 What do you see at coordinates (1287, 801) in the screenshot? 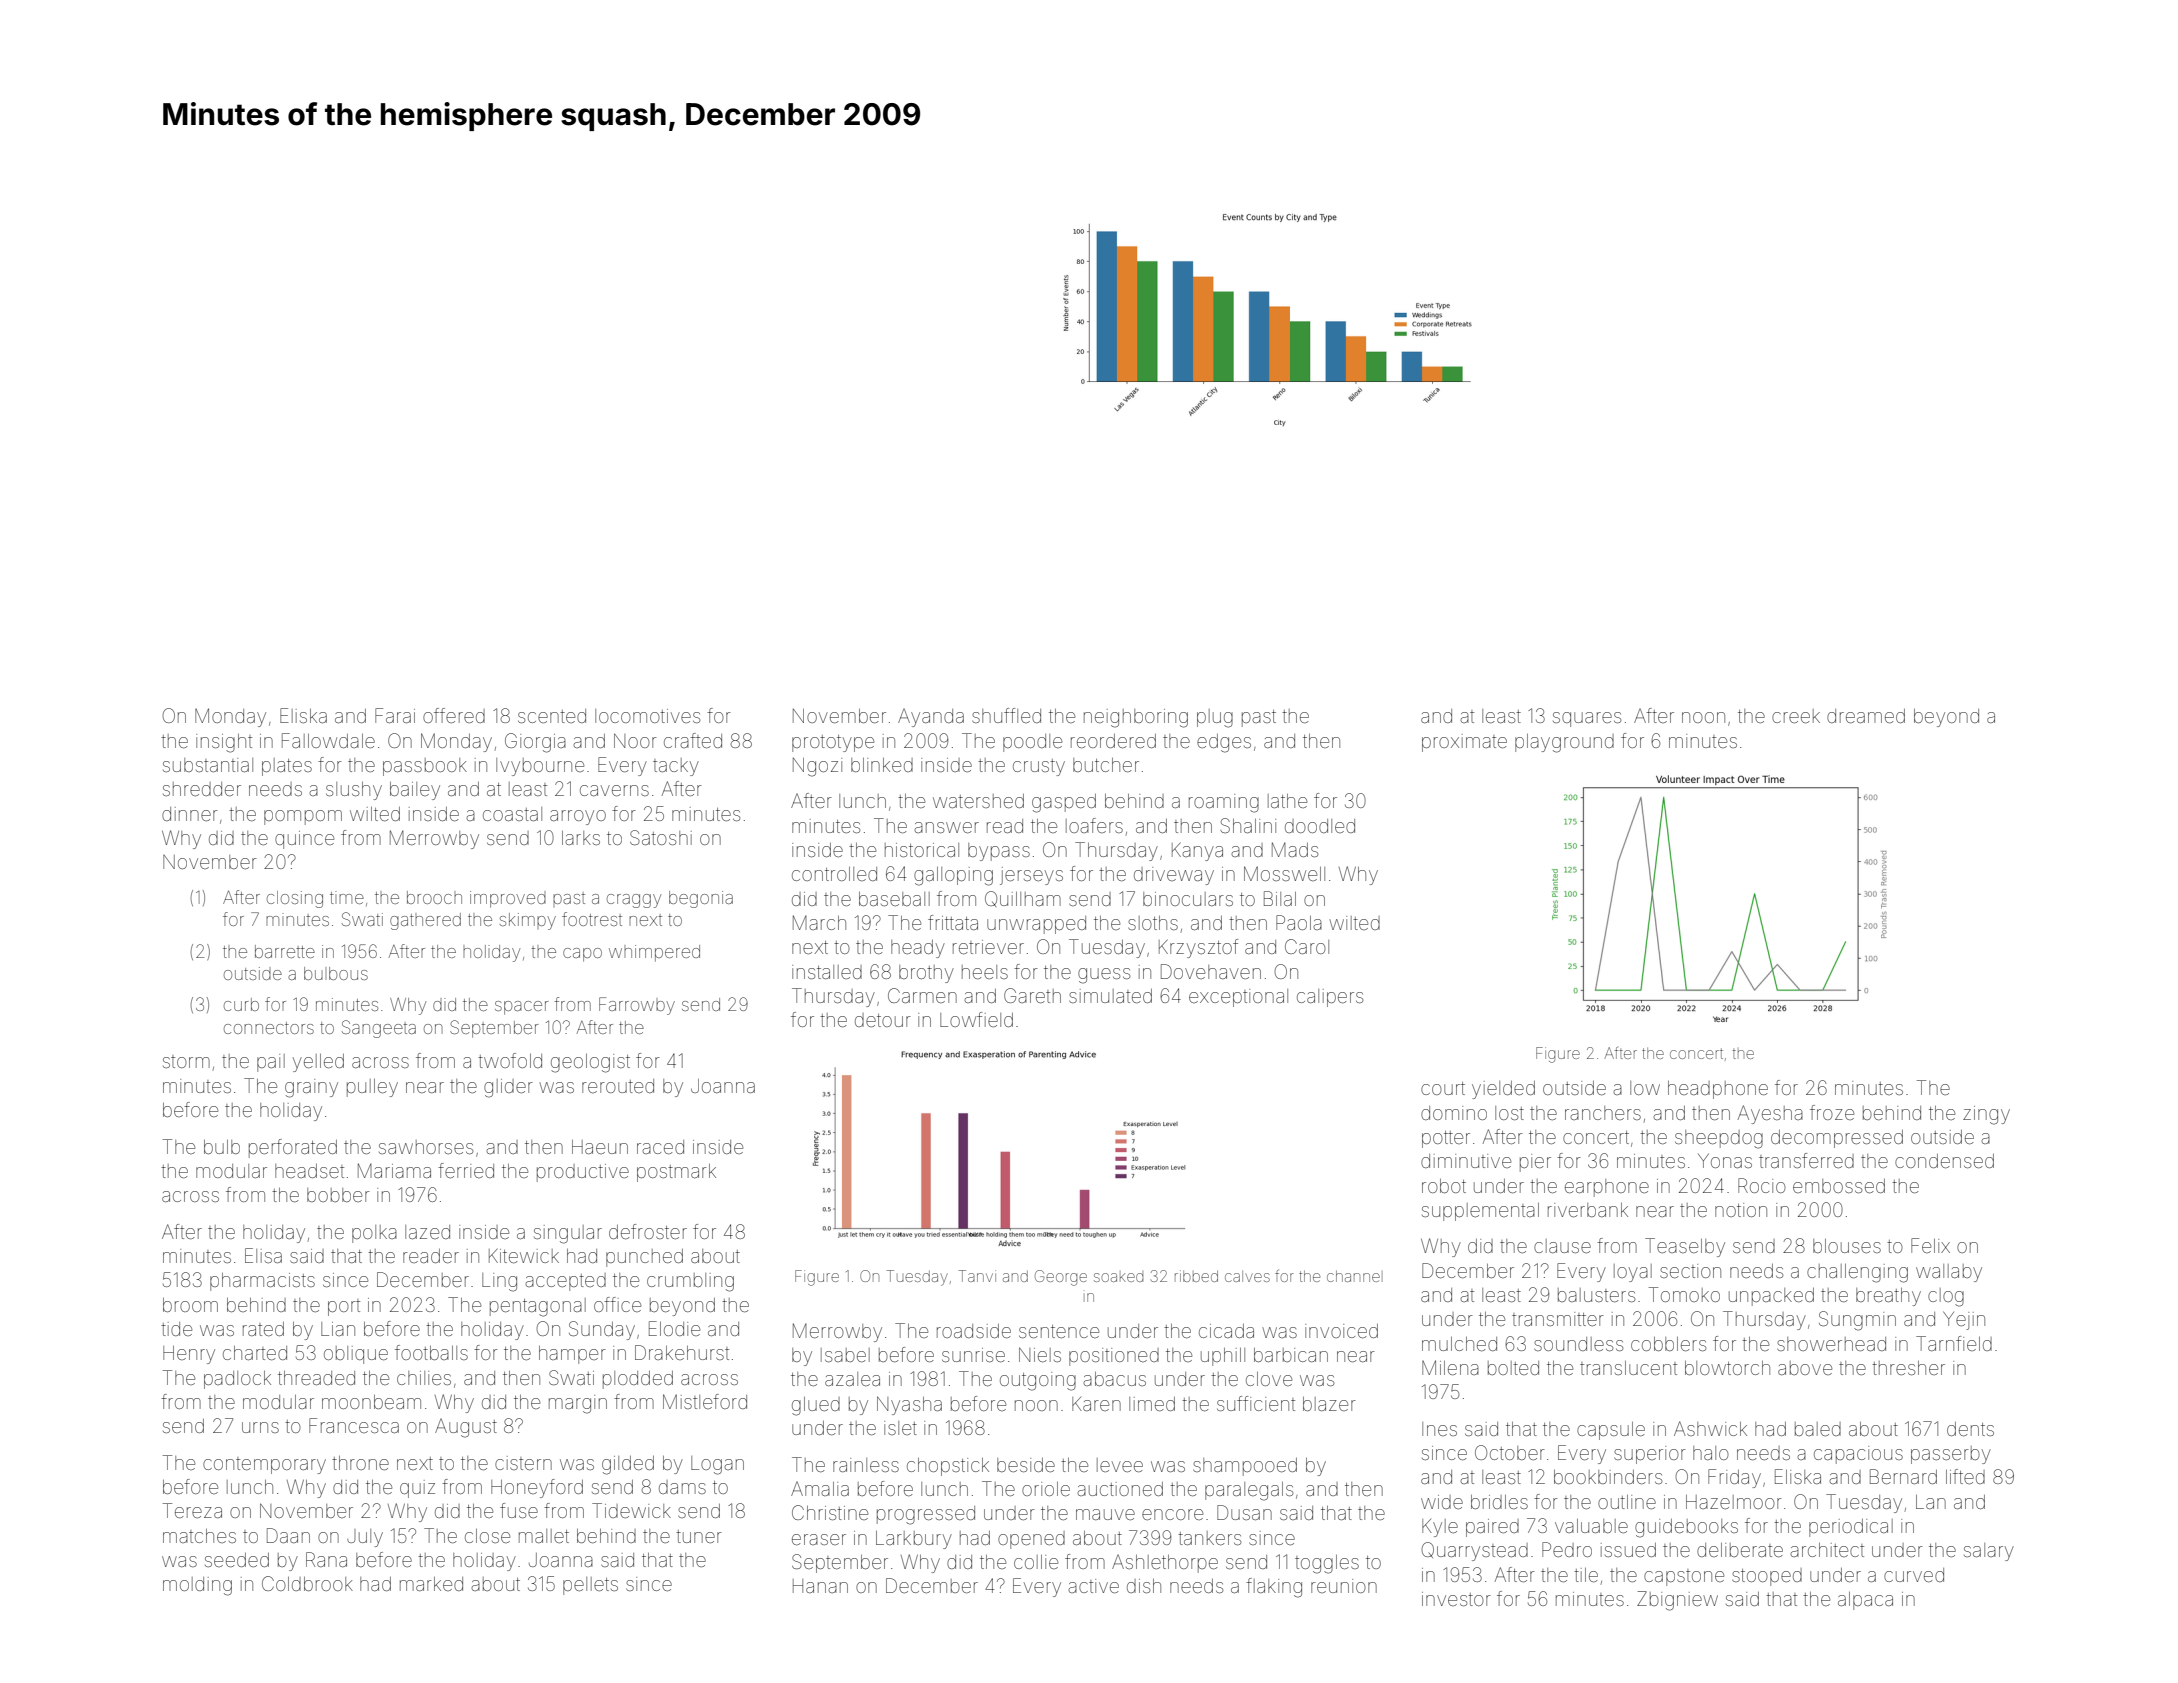
I see `lathe` at bounding box center [1287, 801].
